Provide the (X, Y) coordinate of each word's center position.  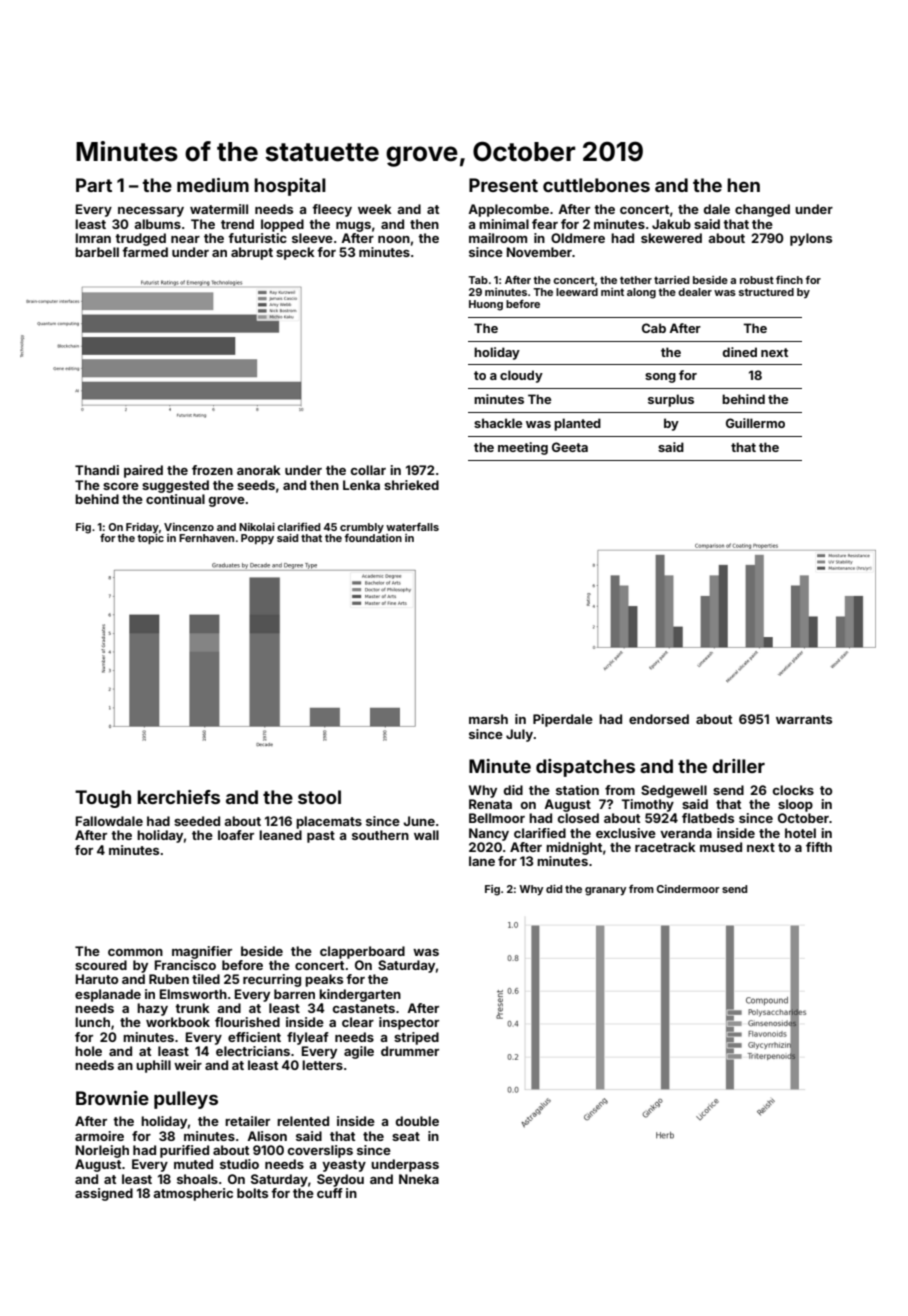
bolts (252, 1193)
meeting (523, 448)
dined (740, 352)
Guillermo (755, 423)
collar (368, 470)
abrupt (252, 253)
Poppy (257, 539)
